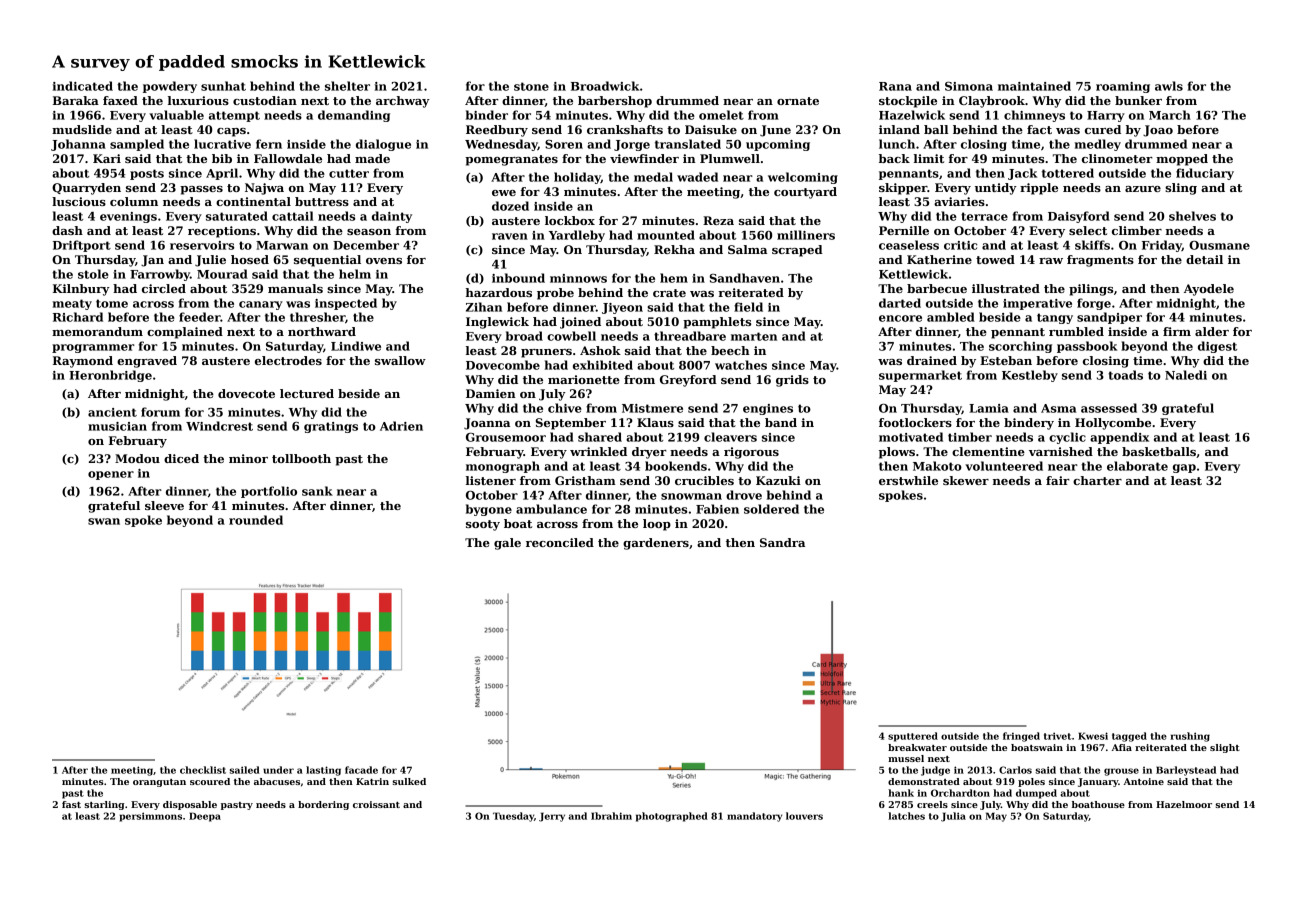  What do you see at coordinates (301, 458) in the screenshot?
I see `tollbooth` at bounding box center [301, 458].
